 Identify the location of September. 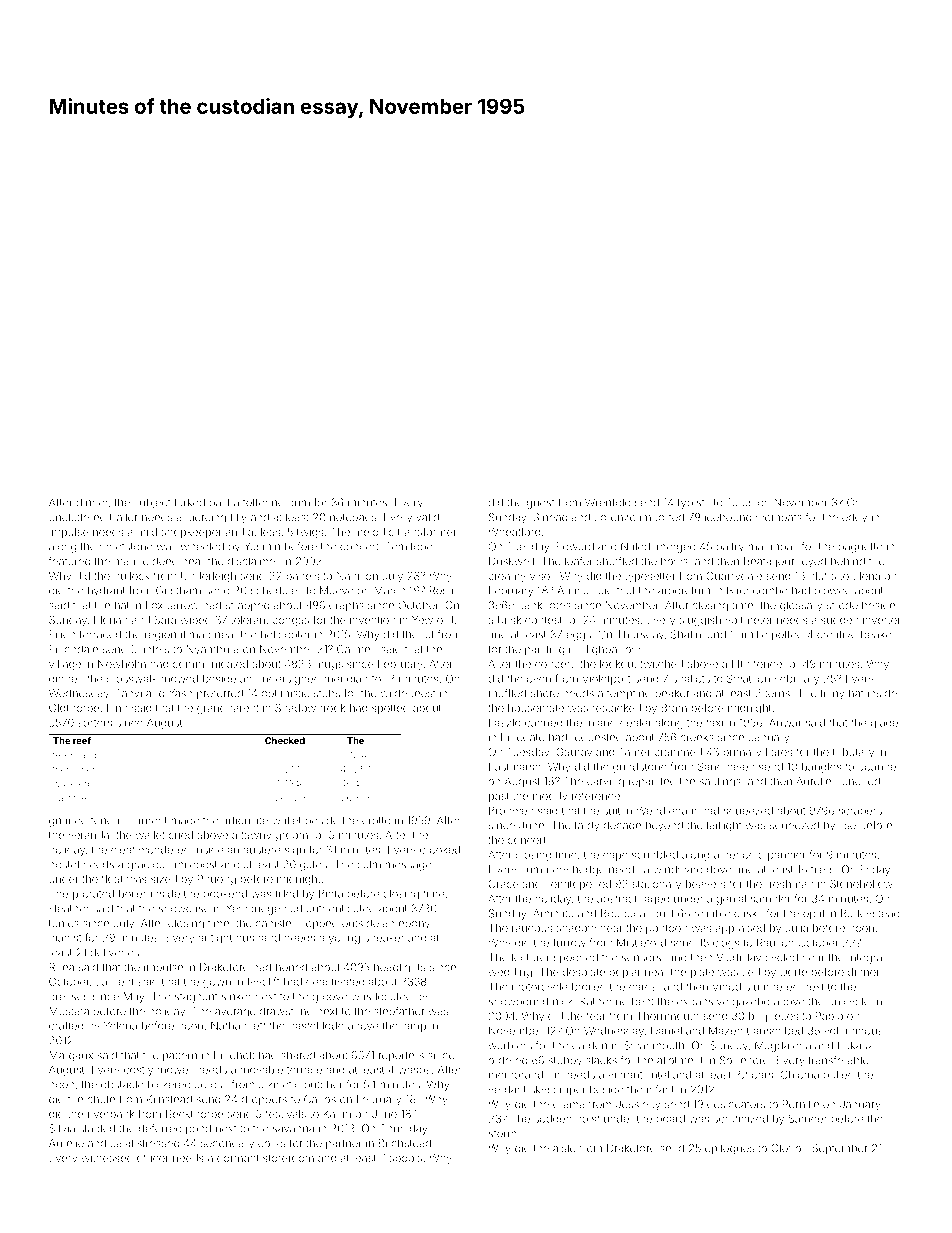
(840, 1149).
